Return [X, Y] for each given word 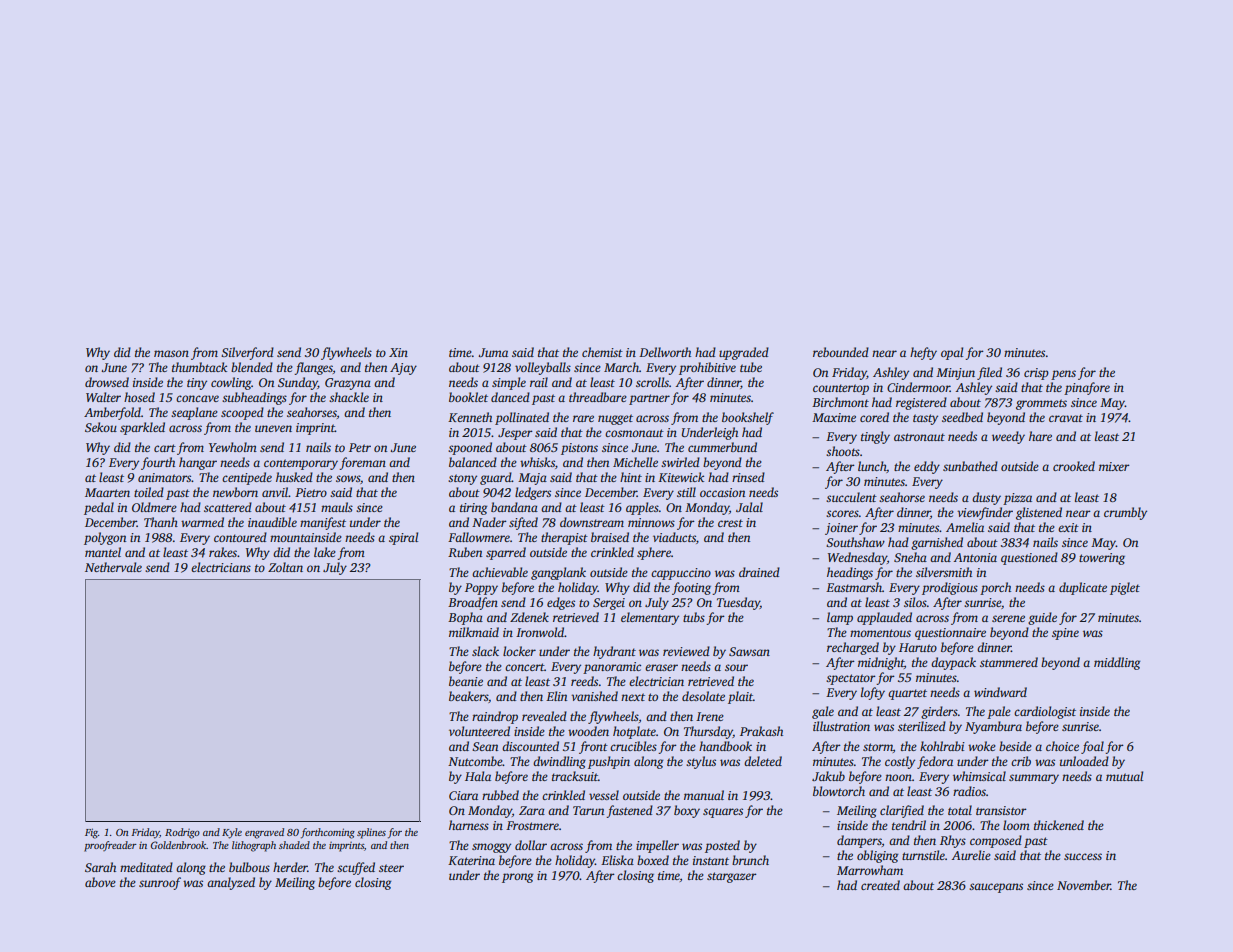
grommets [1041, 404]
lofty [873, 693]
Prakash [761, 731]
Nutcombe [475, 761]
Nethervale [113, 567]
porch [995, 588]
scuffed [356, 868]
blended [252, 367]
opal [952, 353]
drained [759, 572]
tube [751, 367]
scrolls [652, 382]
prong [517, 878]
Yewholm [233, 447]
